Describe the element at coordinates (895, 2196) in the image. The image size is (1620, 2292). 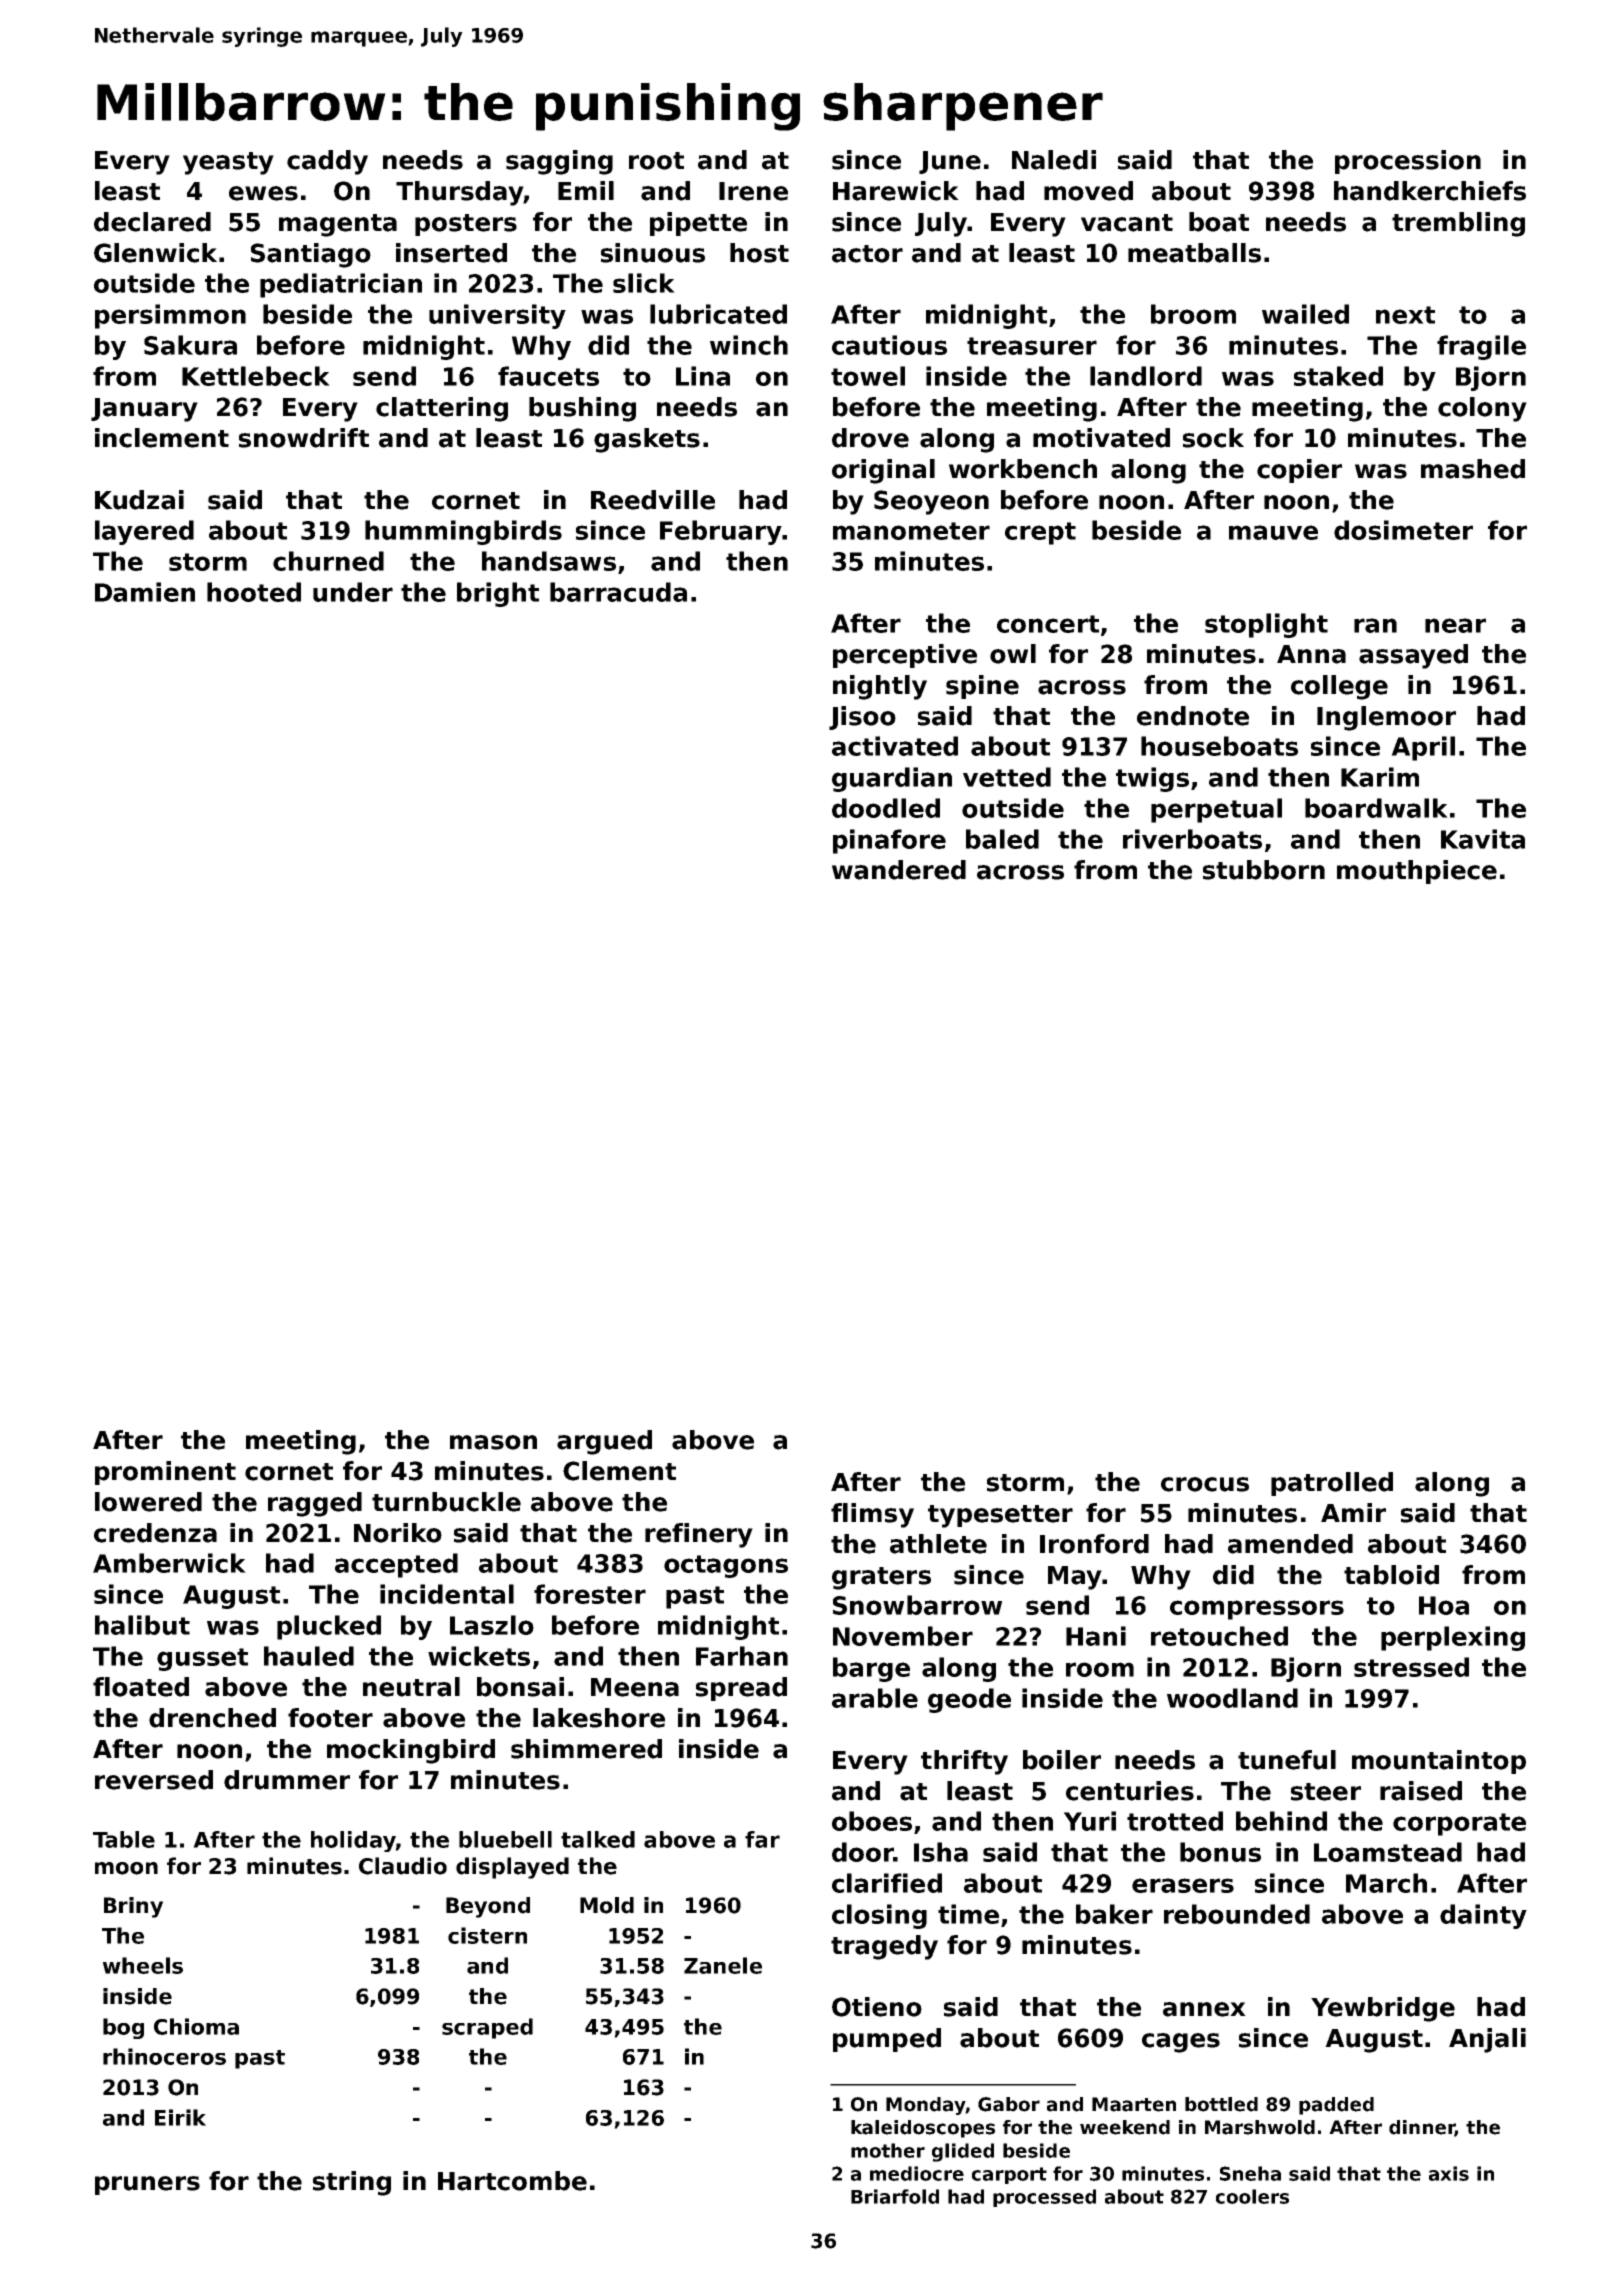
I see `Briarfold` at that location.
